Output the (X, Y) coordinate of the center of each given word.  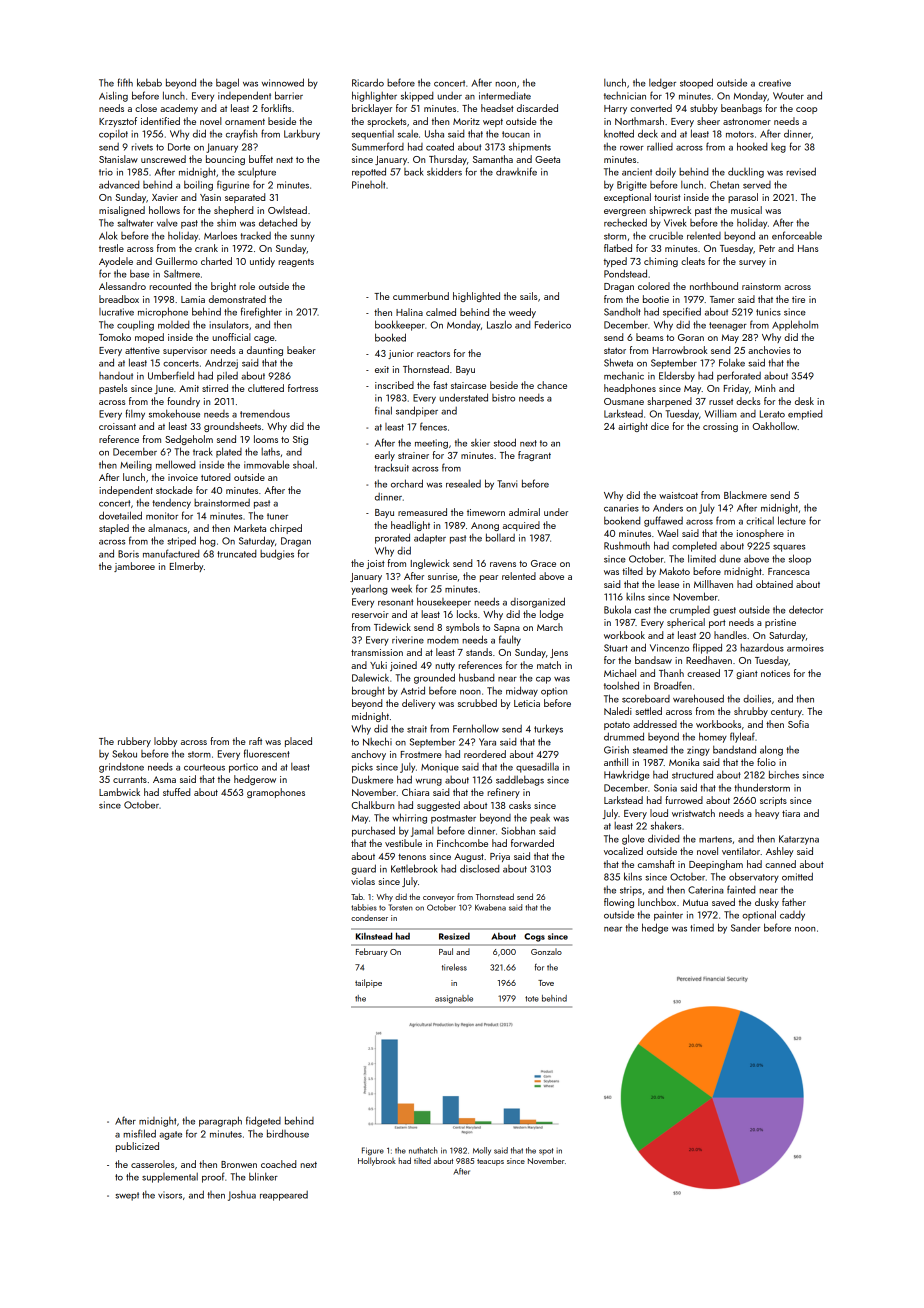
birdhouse (288, 1133)
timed (702, 928)
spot (546, 1151)
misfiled (139, 1133)
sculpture (257, 173)
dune (730, 559)
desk (804, 401)
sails (528, 296)
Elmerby (186, 567)
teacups (490, 1162)
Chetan (724, 185)
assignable (454, 999)
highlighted (476, 297)
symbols (462, 628)
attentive (142, 350)
